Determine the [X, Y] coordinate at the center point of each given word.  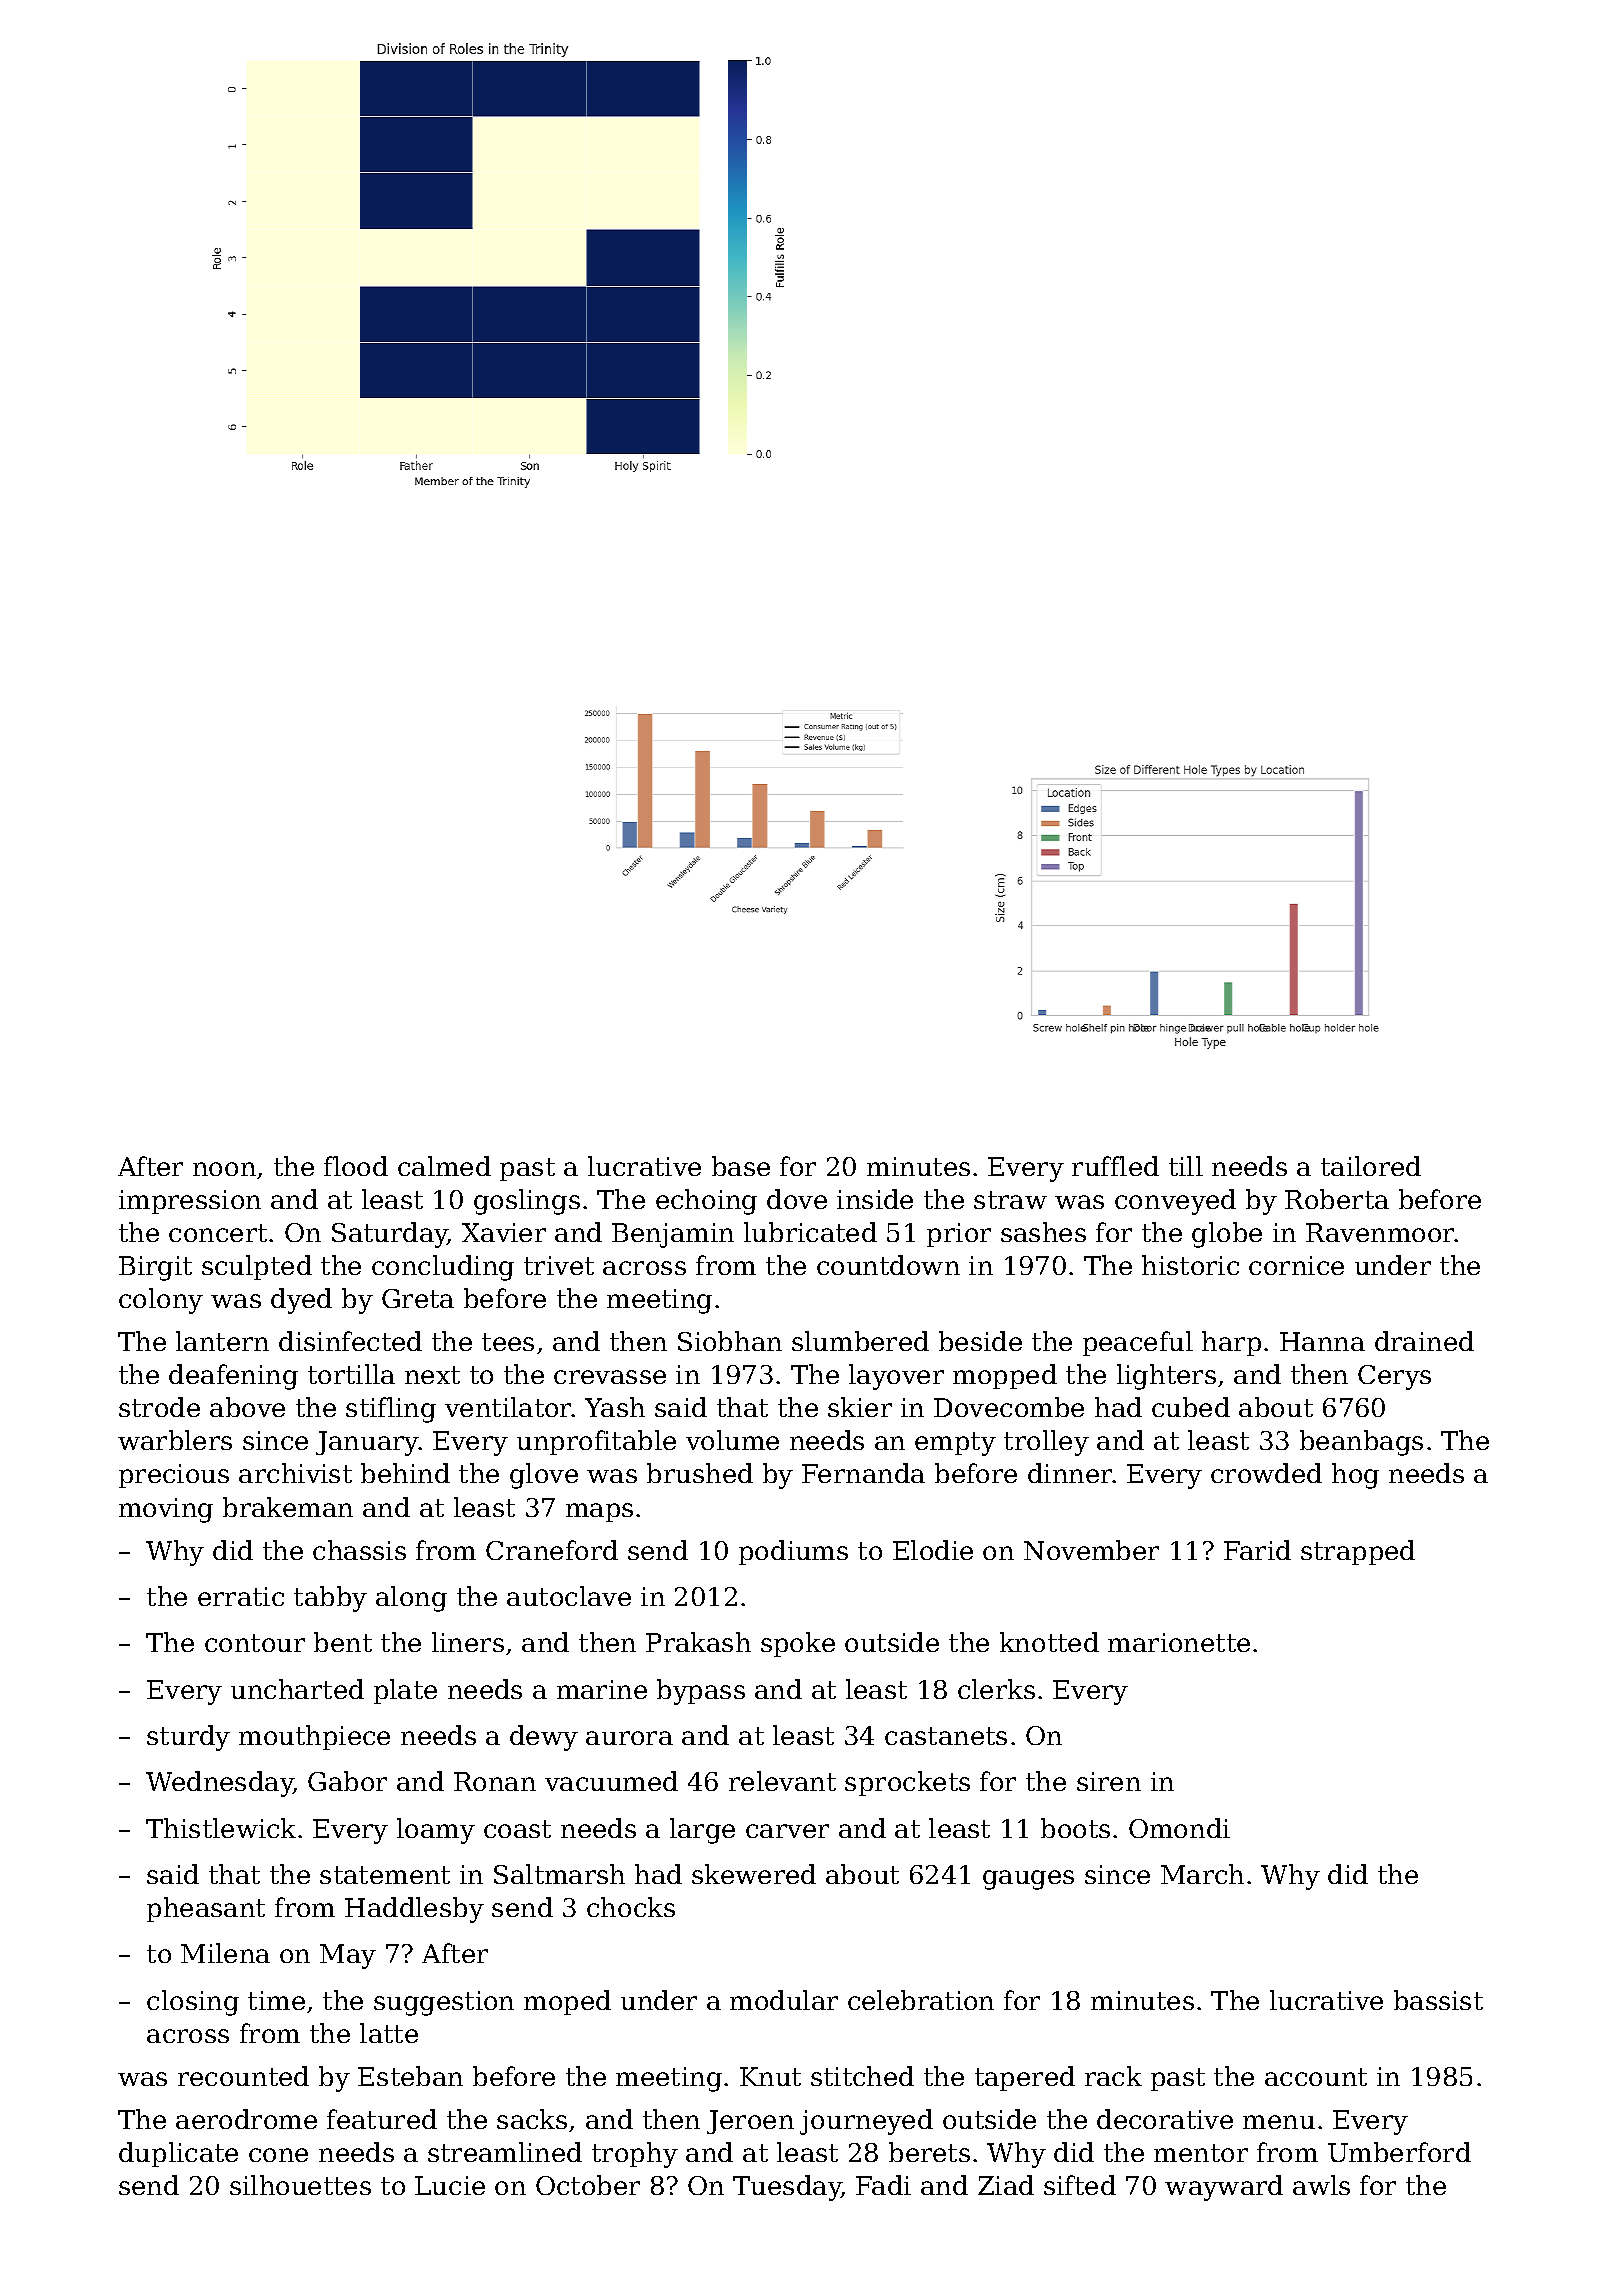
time [276, 2000]
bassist [1438, 2000]
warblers [175, 1440]
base [741, 1166]
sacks [532, 2119]
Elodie [933, 1550]
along [411, 1599]
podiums [793, 1552]
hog [1355, 1476]
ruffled [1115, 1166]
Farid [1257, 1550]
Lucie [450, 2185]
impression [190, 1202]
